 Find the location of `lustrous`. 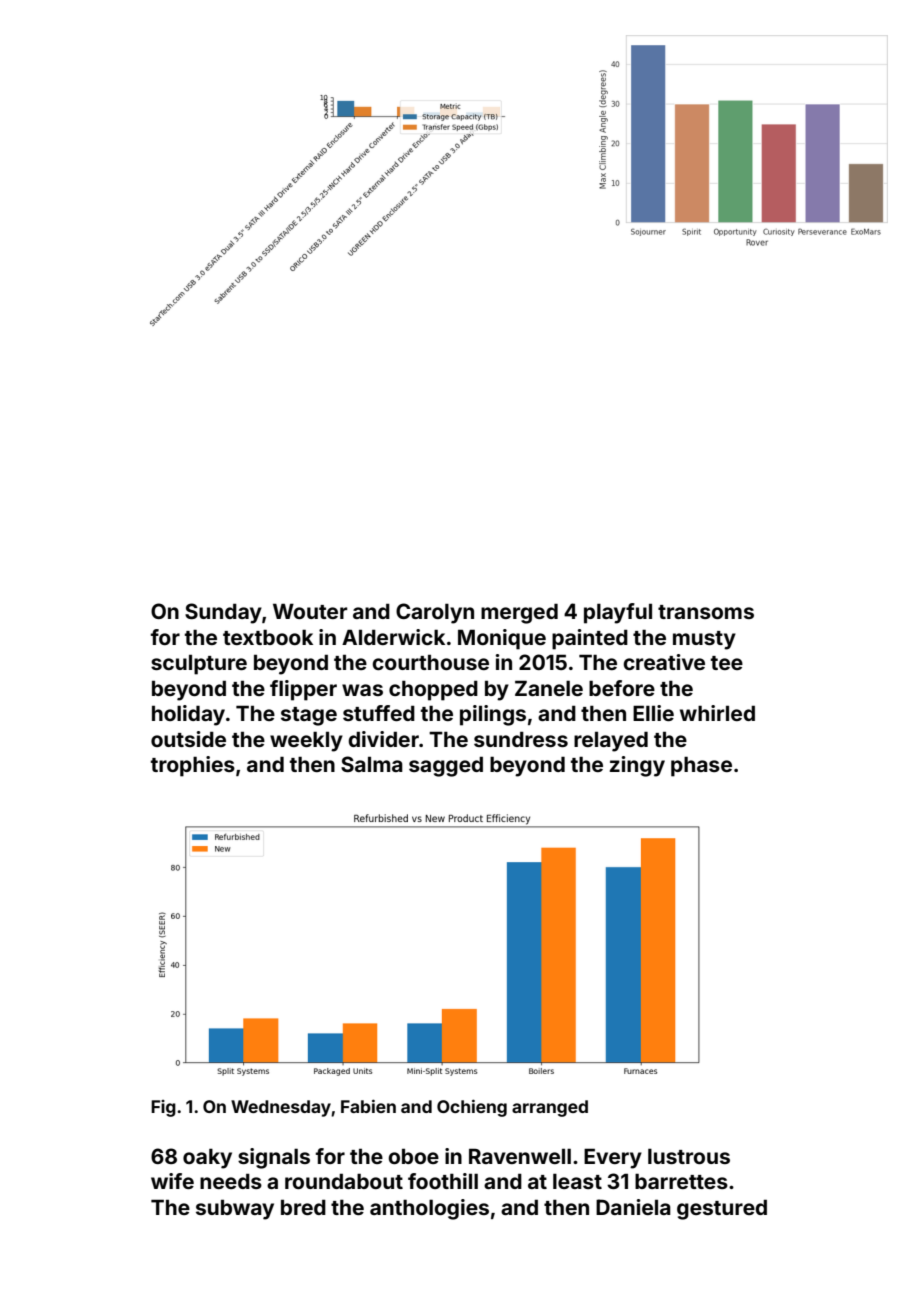

lustrous is located at coordinates (689, 1156).
